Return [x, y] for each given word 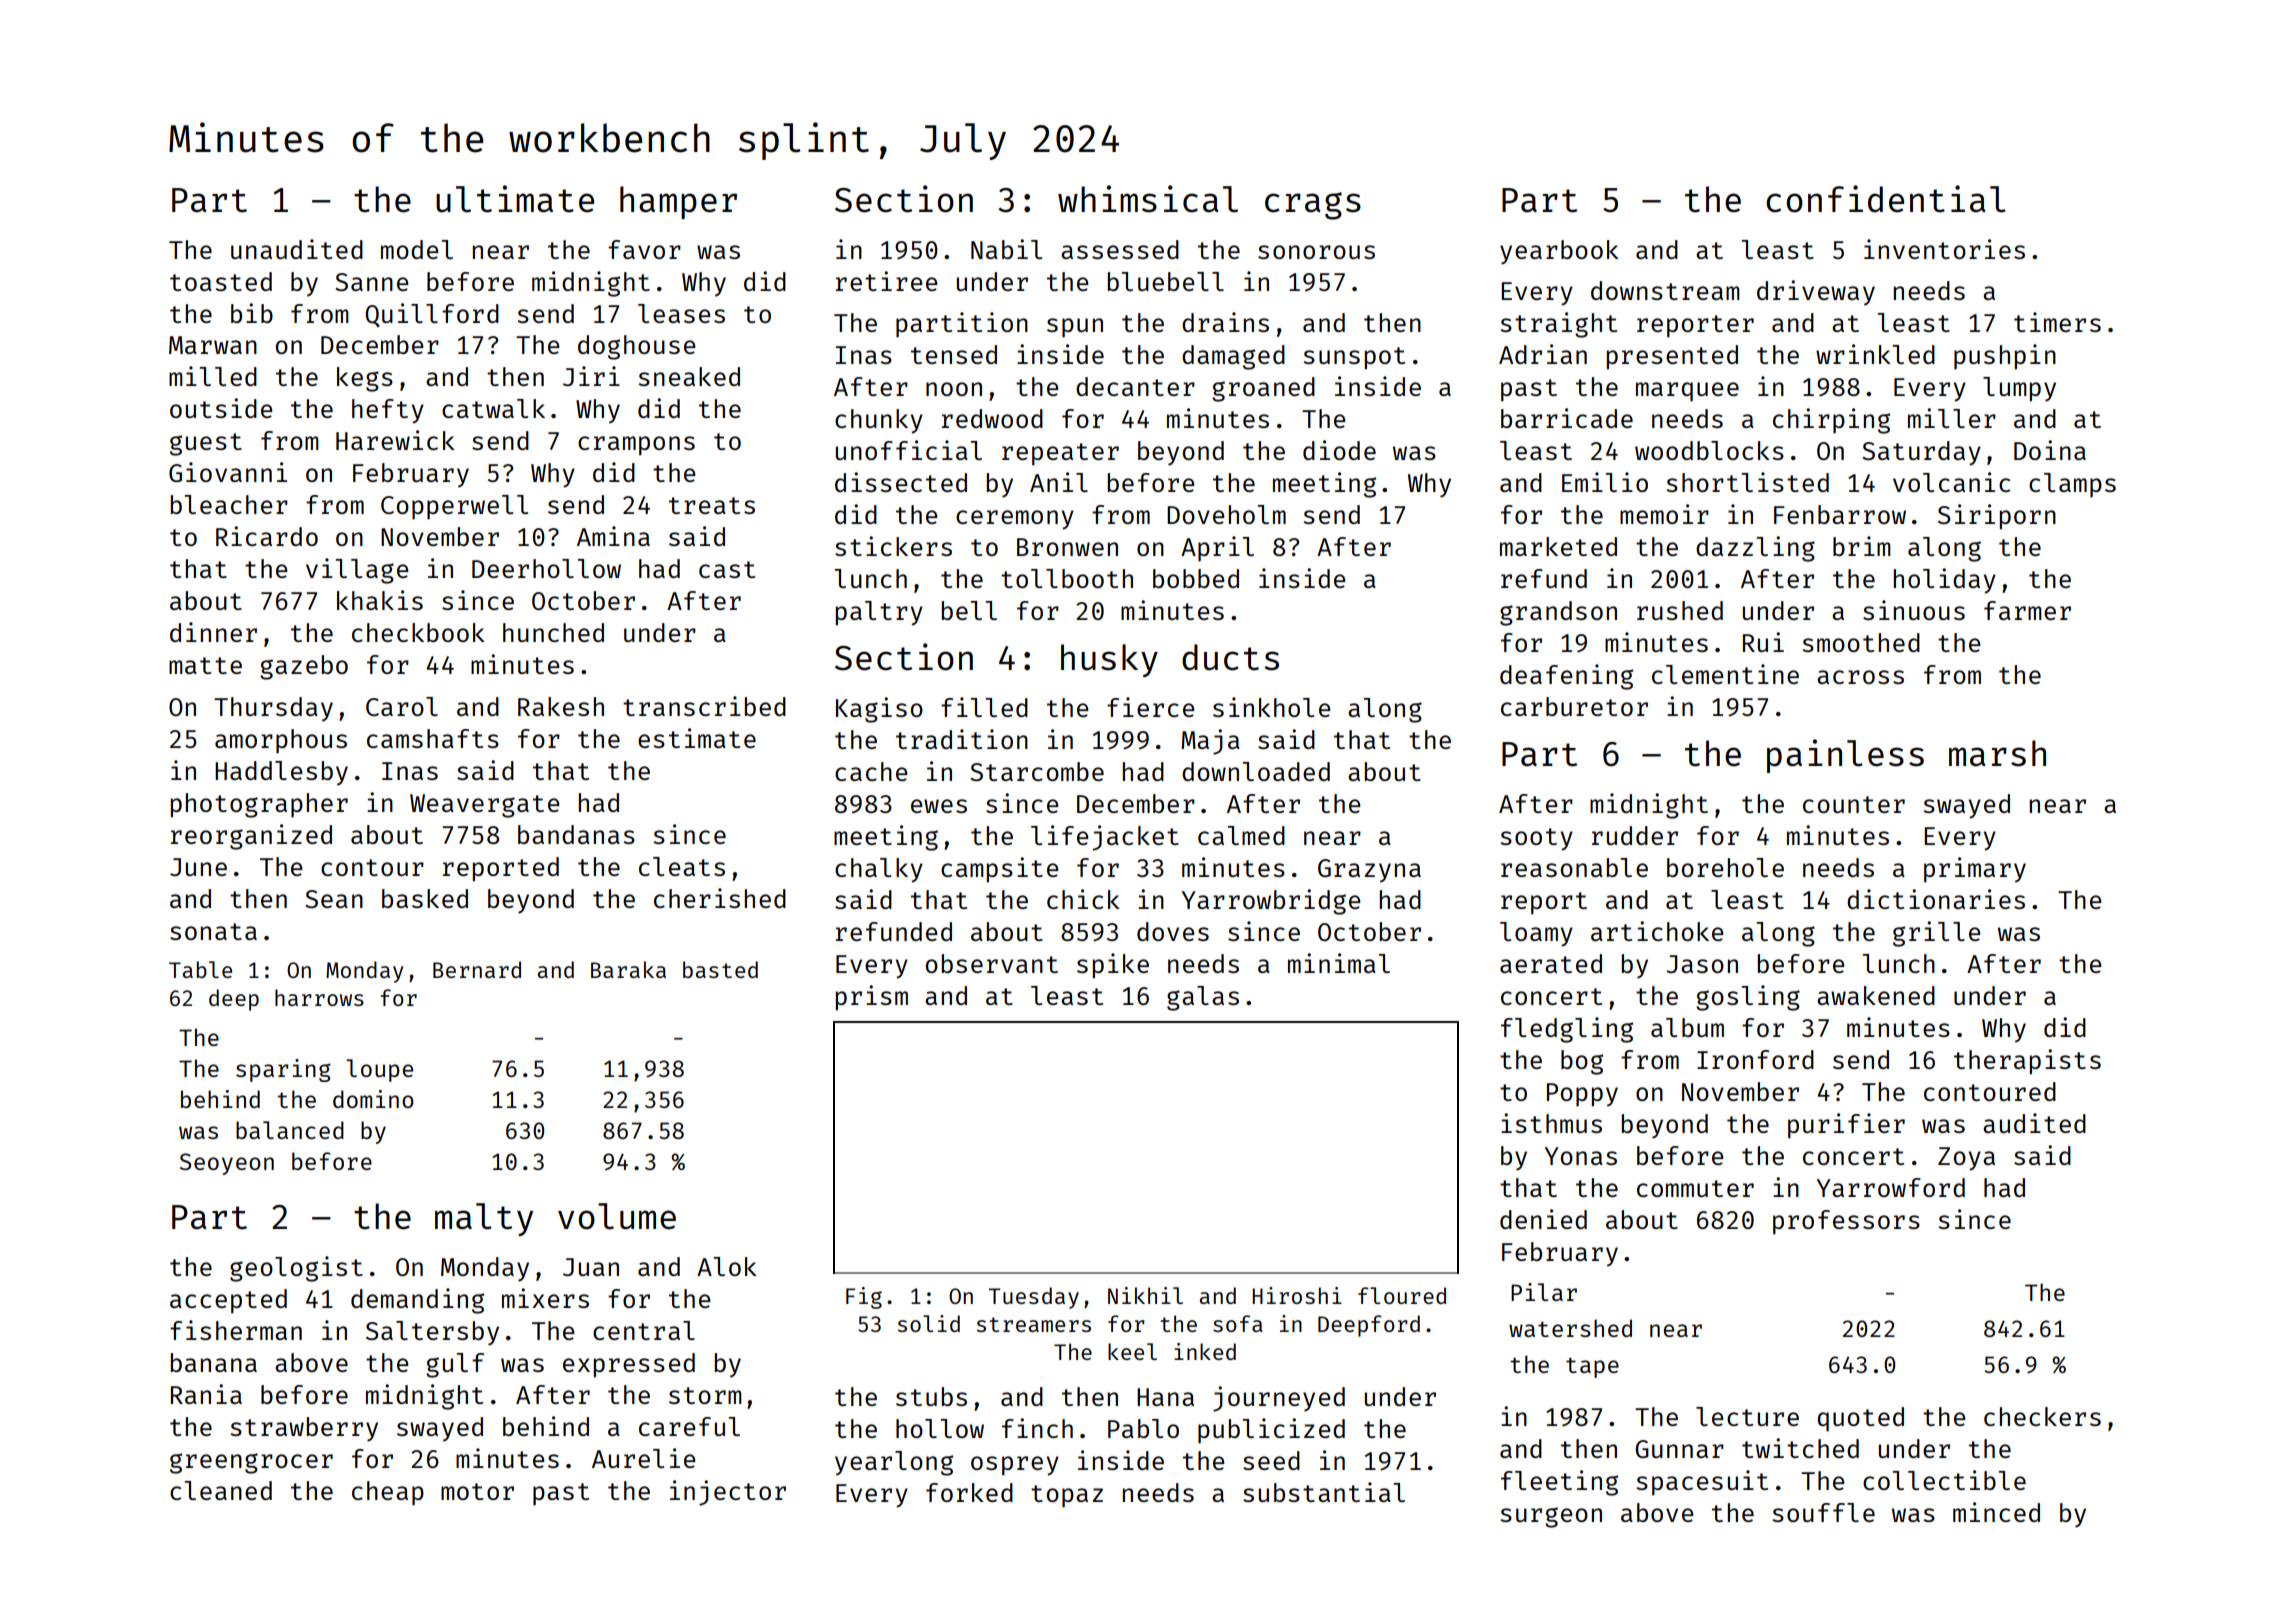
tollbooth [1067, 578]
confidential [1885, 199]
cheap [388, 1493]
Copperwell [454, 507]
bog [1582, 1062]
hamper [678, 202]
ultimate [515, 199]
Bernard [477, 969]
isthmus [1551, 1123]
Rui [1763, 642]
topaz [1067, 1496]
